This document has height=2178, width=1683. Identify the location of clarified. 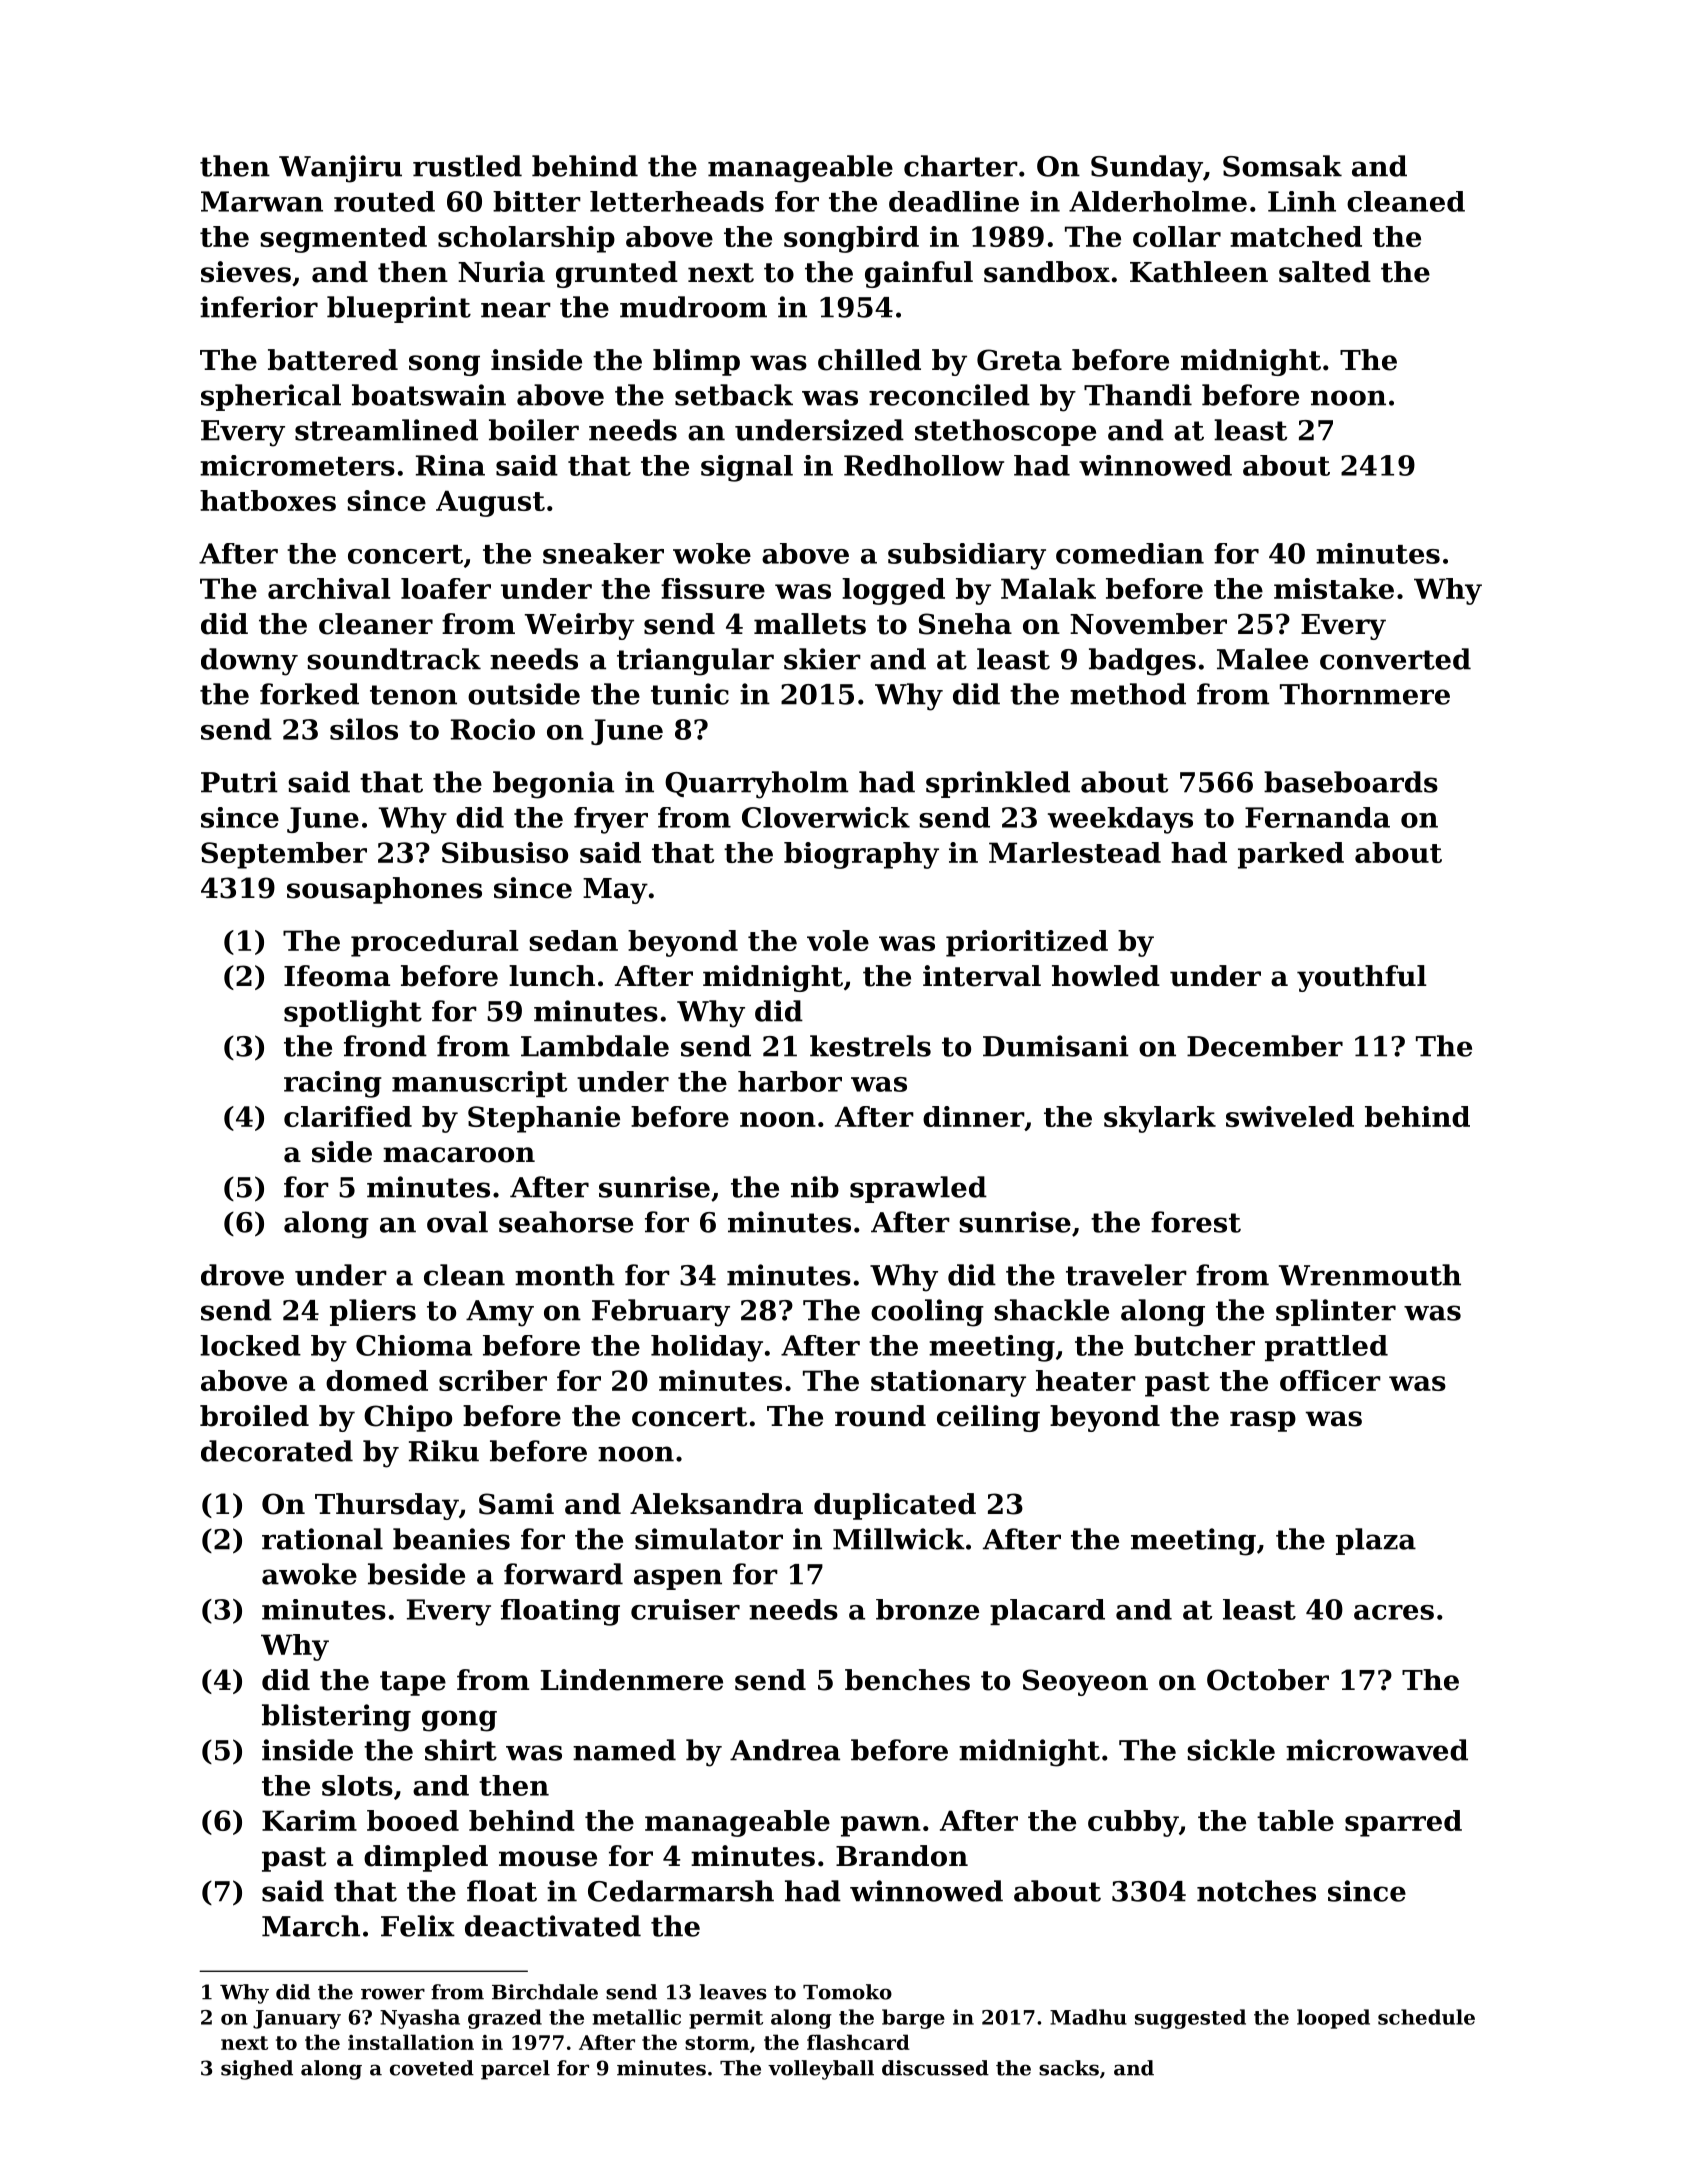
(348, 1116).
